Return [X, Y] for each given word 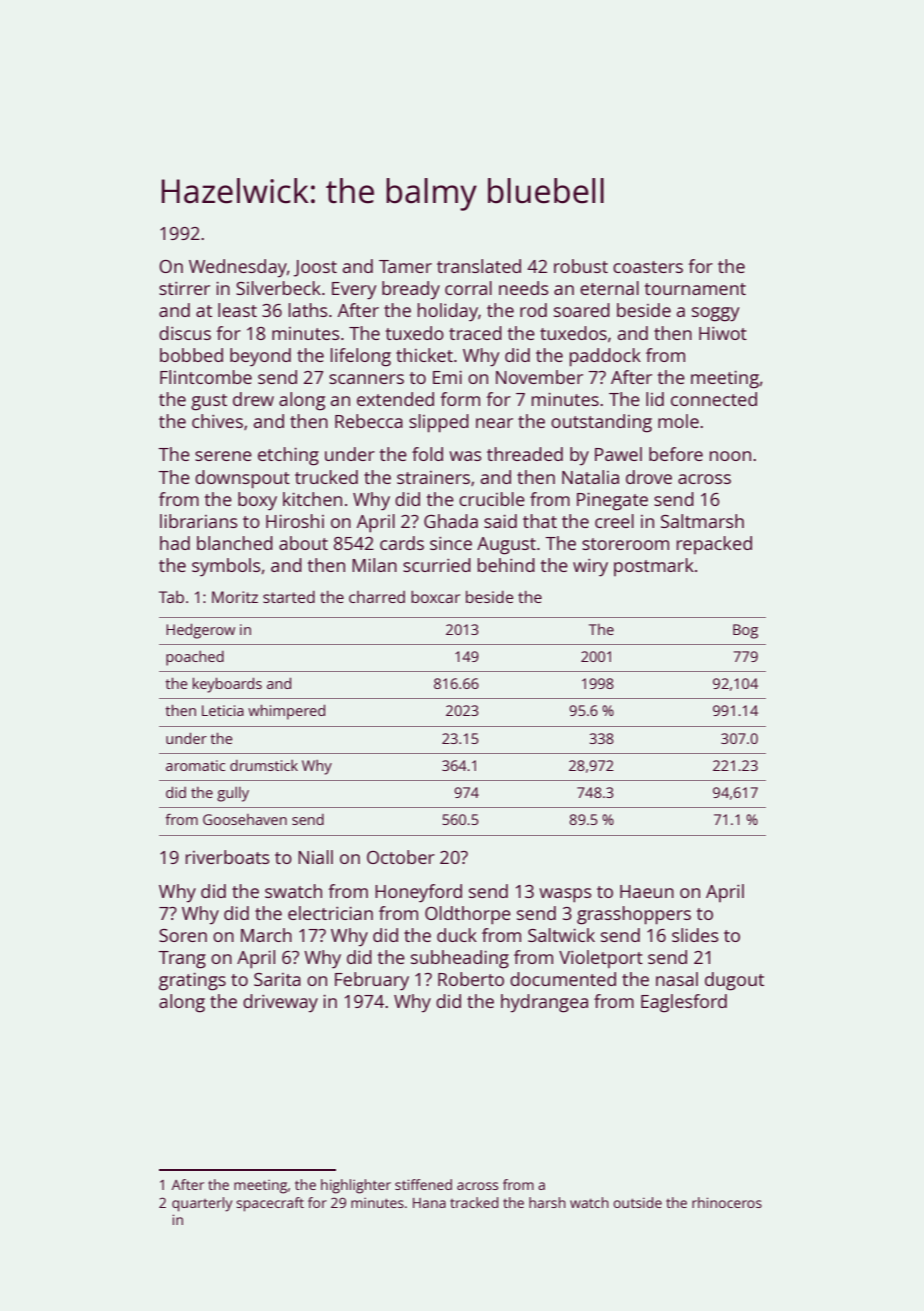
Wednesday [238, 268]
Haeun [647, 891]
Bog [745, 631]
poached [195, 658]
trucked [326, 477]
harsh [547, 1202]
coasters [648, 267]
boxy [257, 501]
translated [479, 266]
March [266, 935]
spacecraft [270, 1204]
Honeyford [418, 893]
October [401, 857]
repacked [714, 545]
